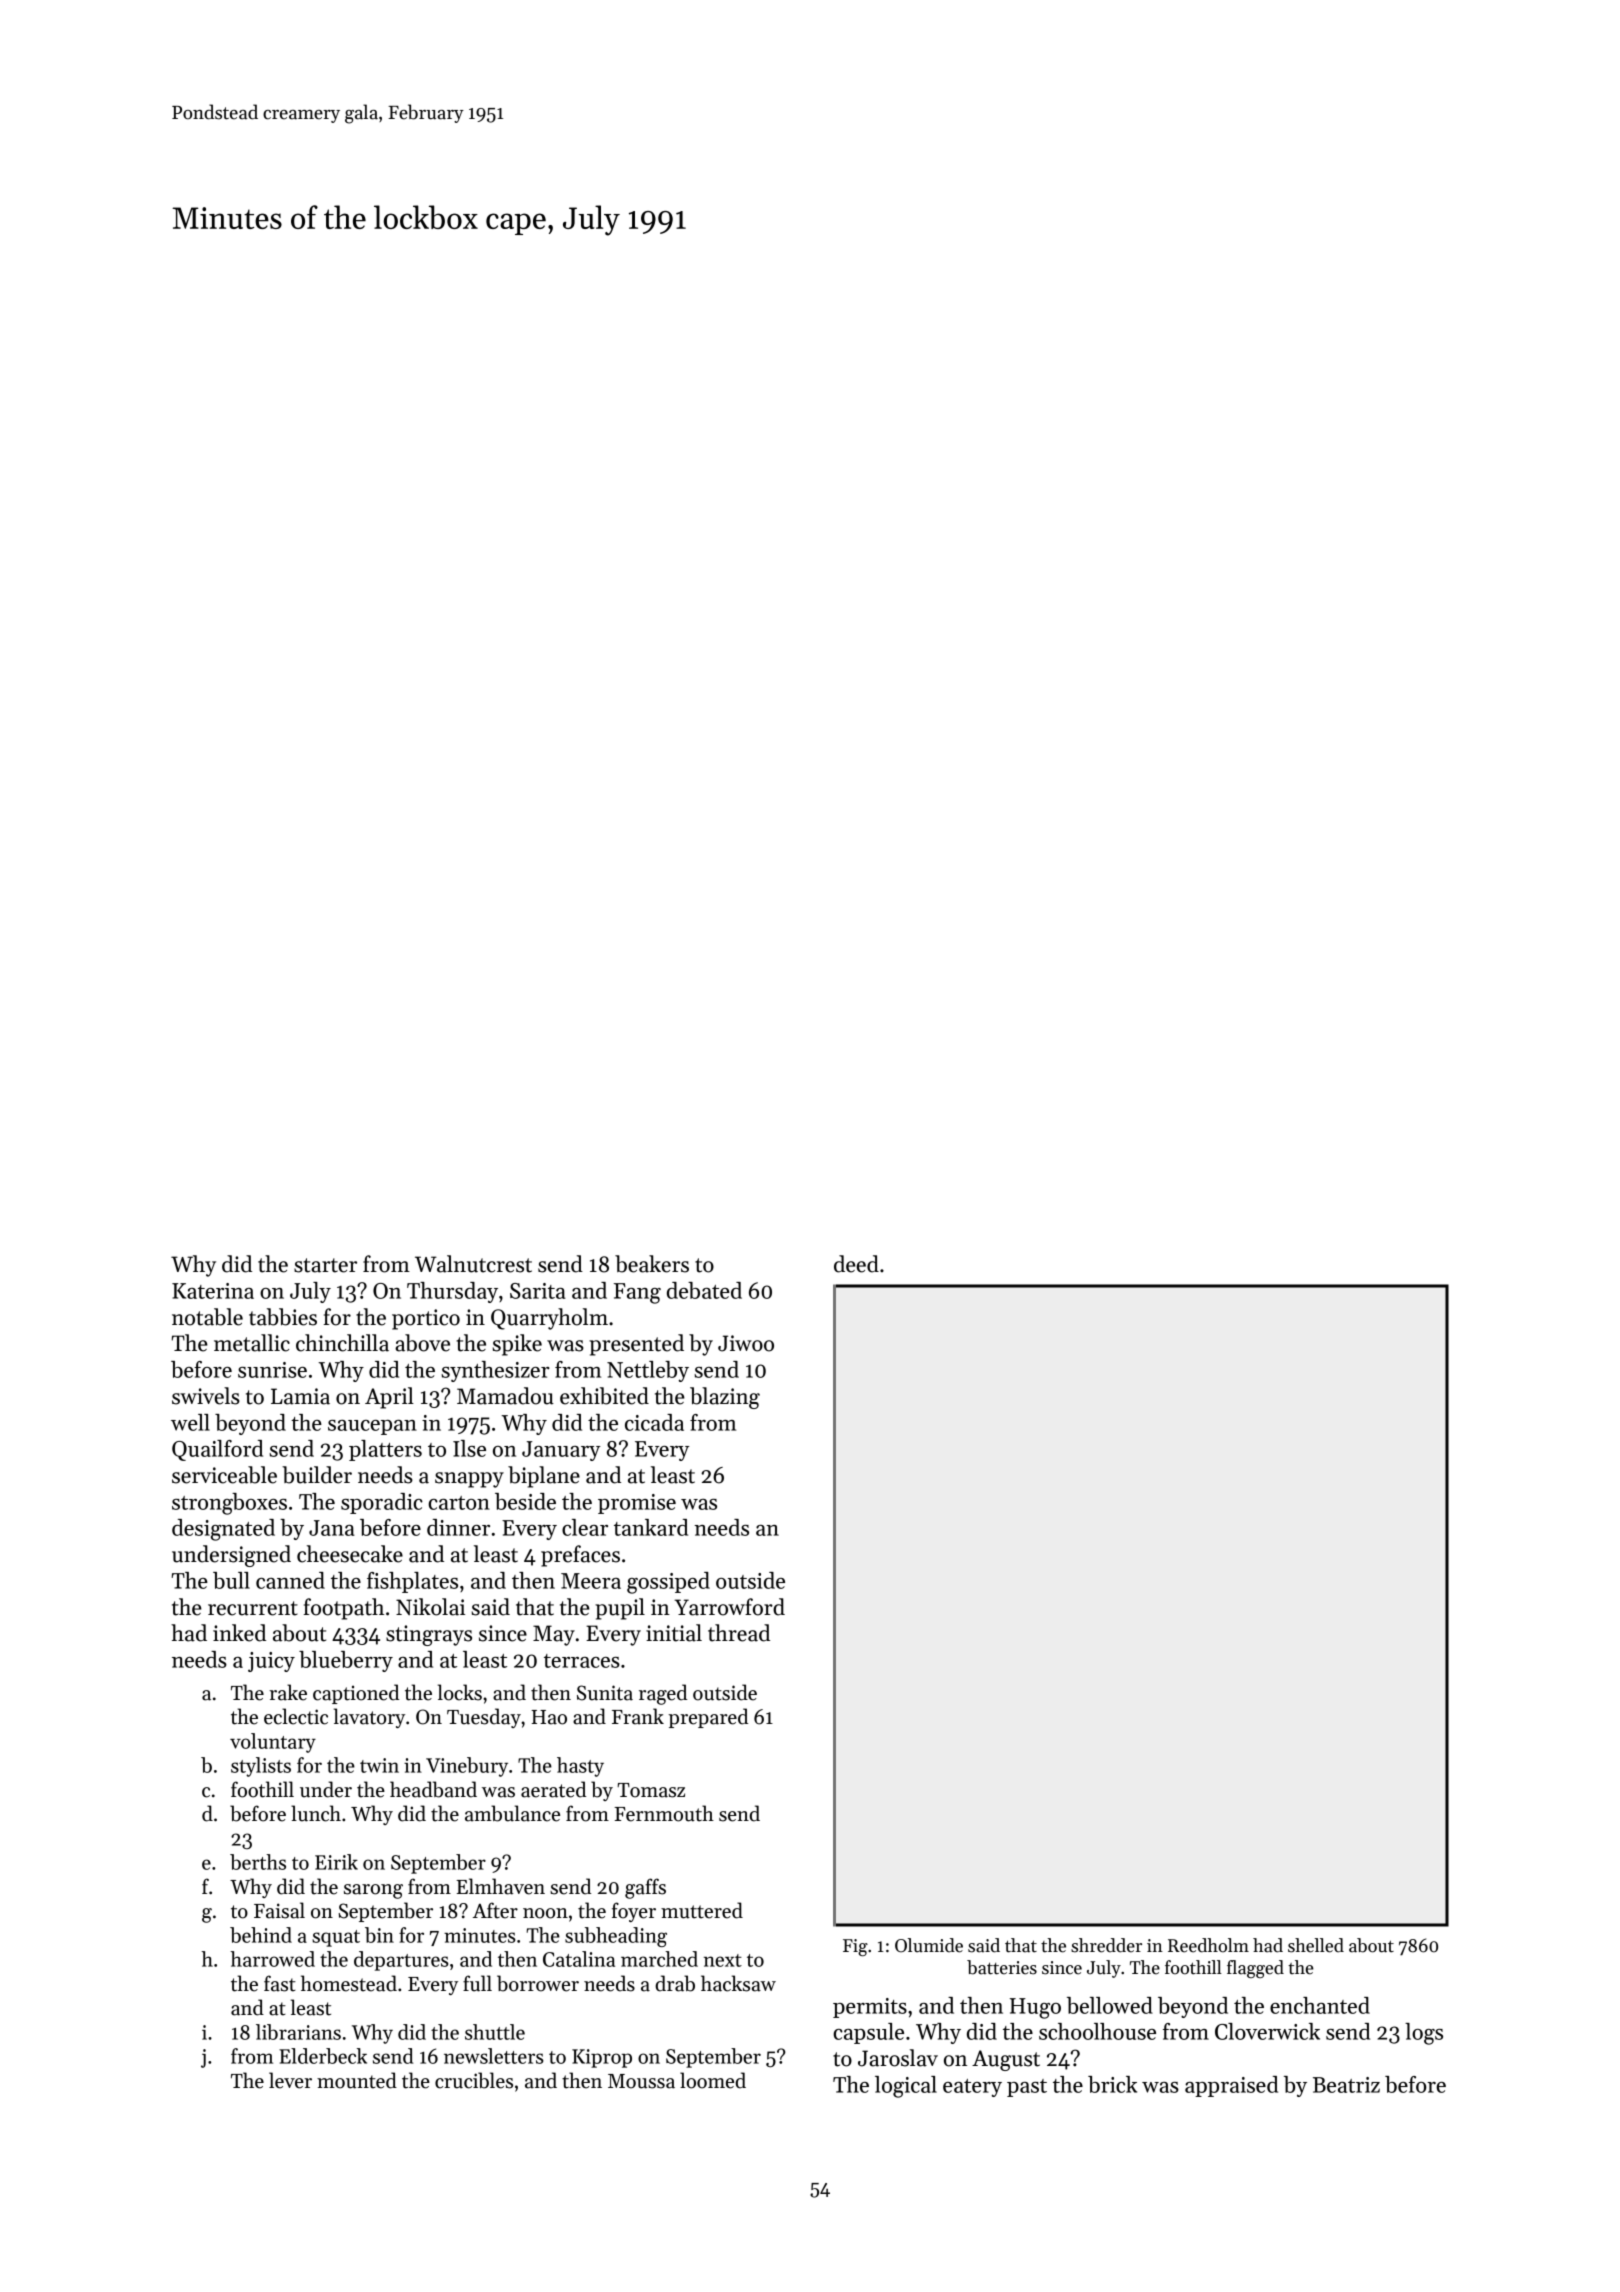 Image resolution: width=1620 pixels, height=2292 pixels. What do you see at coordinates (704, 1290) in the page?
I see `debated` at bounding box center [704, 1290].
